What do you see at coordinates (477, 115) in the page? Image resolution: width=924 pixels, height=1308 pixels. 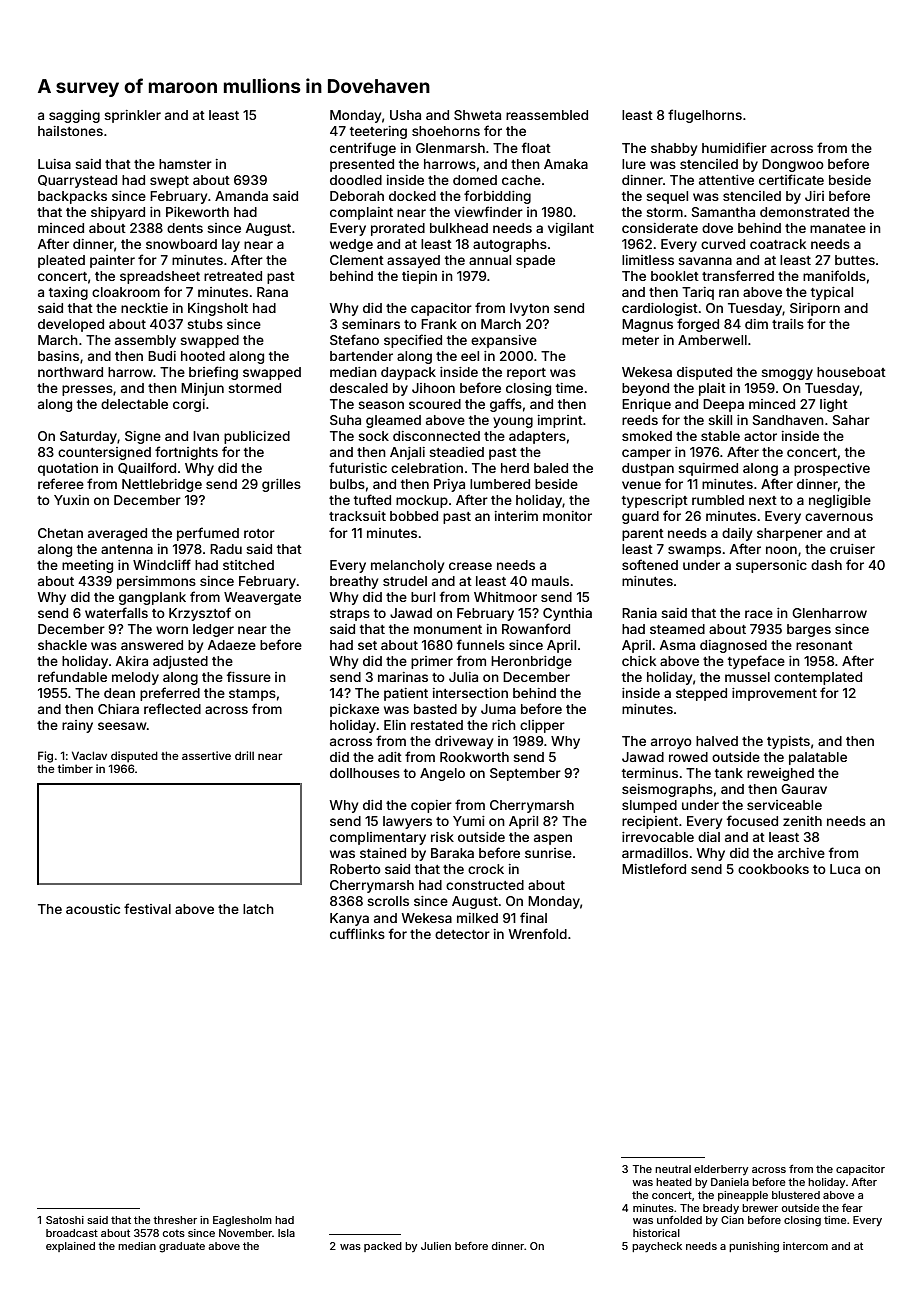 I see `Shweta` at bounding box center [477, 115].
